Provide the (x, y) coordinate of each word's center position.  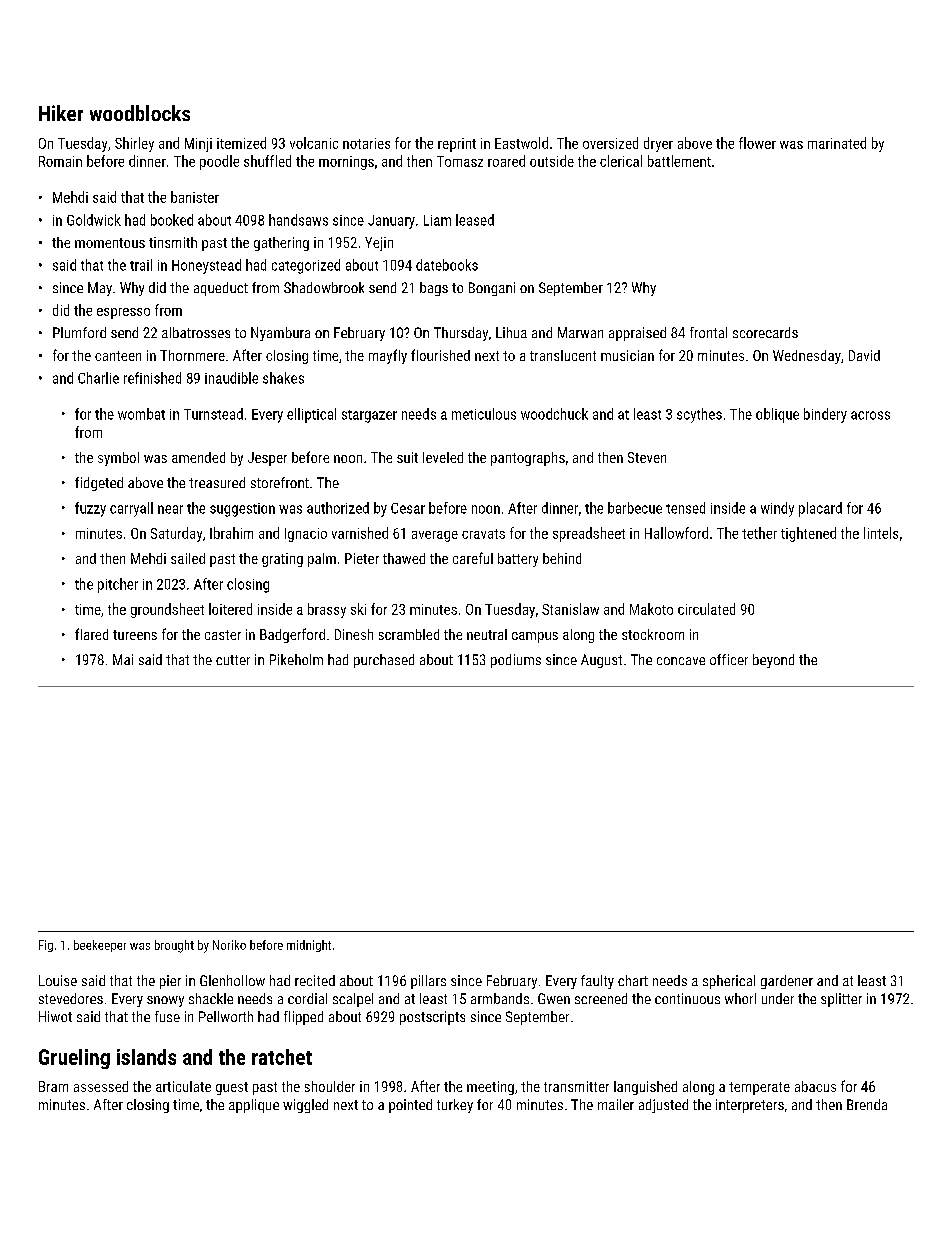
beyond (773, 661)
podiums (516, 661)
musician (627, 355)
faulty (597, 982)
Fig (46, 946)
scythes (699, 415)
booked (172, 220)
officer (729, 659)
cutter (233, 660)
